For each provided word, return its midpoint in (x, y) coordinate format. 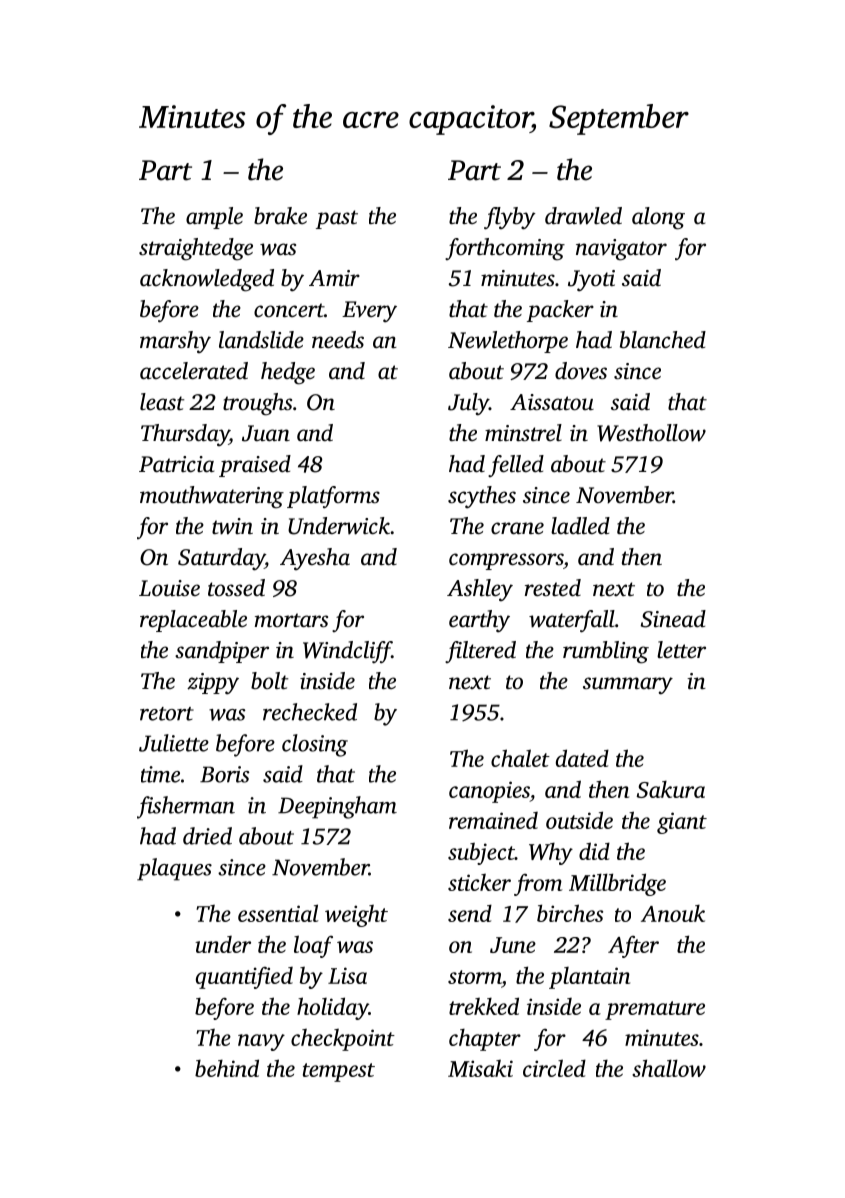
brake (280, 215)
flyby (510, 218)
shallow (669, 1068)
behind (227, 1068)
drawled (583, 216)
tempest (339, 1072)
